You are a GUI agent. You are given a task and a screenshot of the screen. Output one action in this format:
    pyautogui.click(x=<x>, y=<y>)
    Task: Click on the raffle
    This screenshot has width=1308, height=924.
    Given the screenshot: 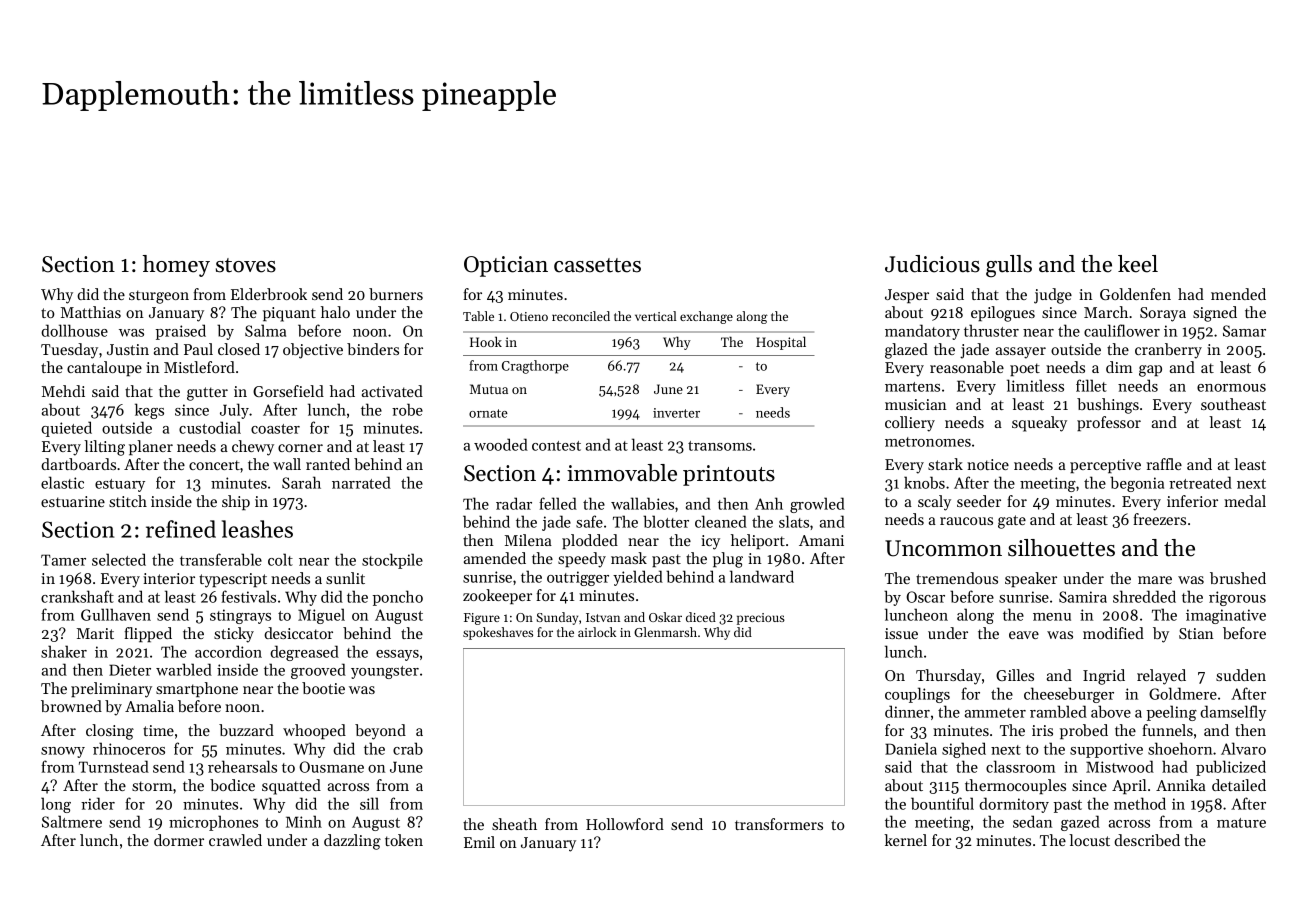 What is the action you would take?
    pyautogui.click(x=1164, y=464)
